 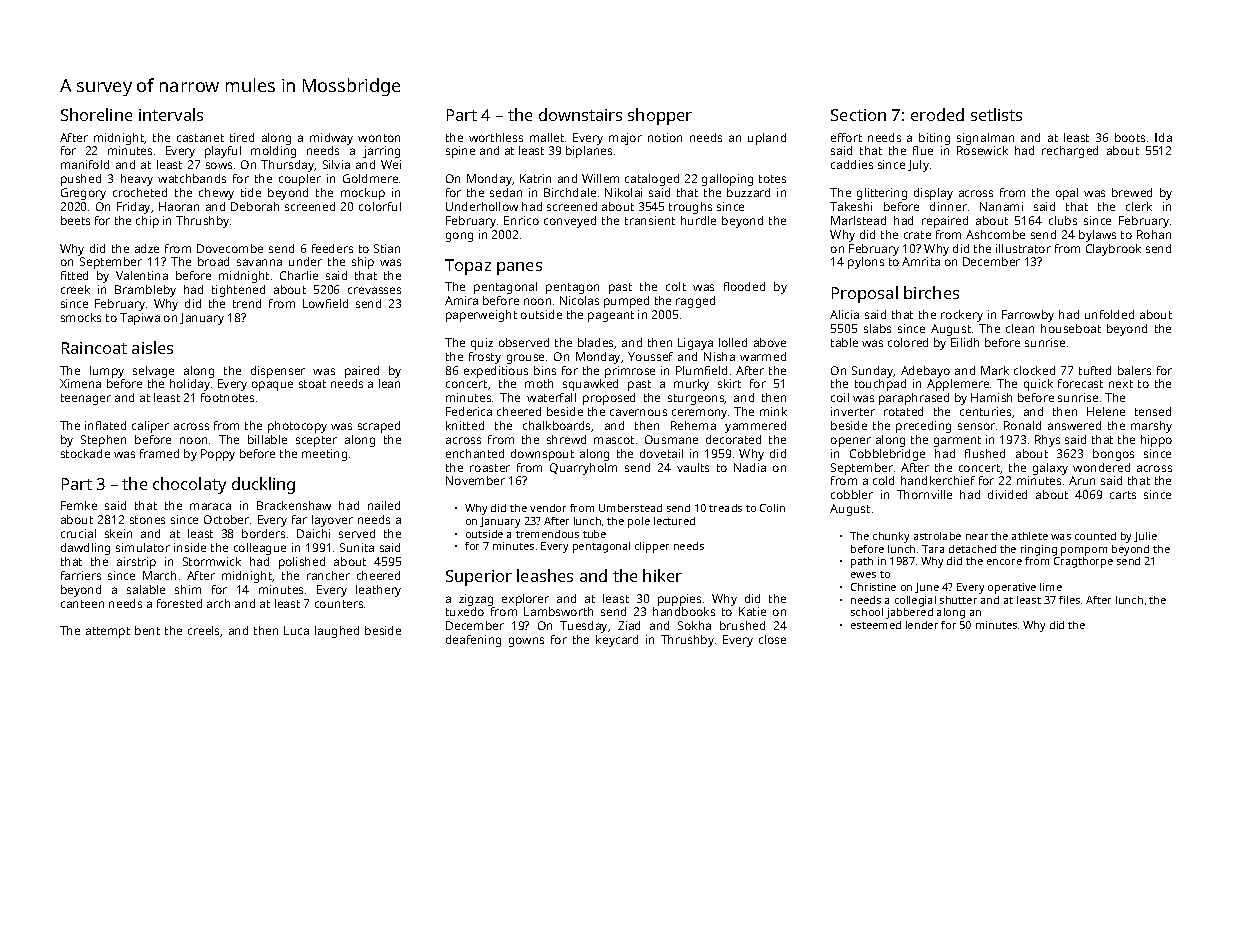 What do you see at coordinates (977, 537) in the image?
I see `near` at bounding box center [977, 537].
